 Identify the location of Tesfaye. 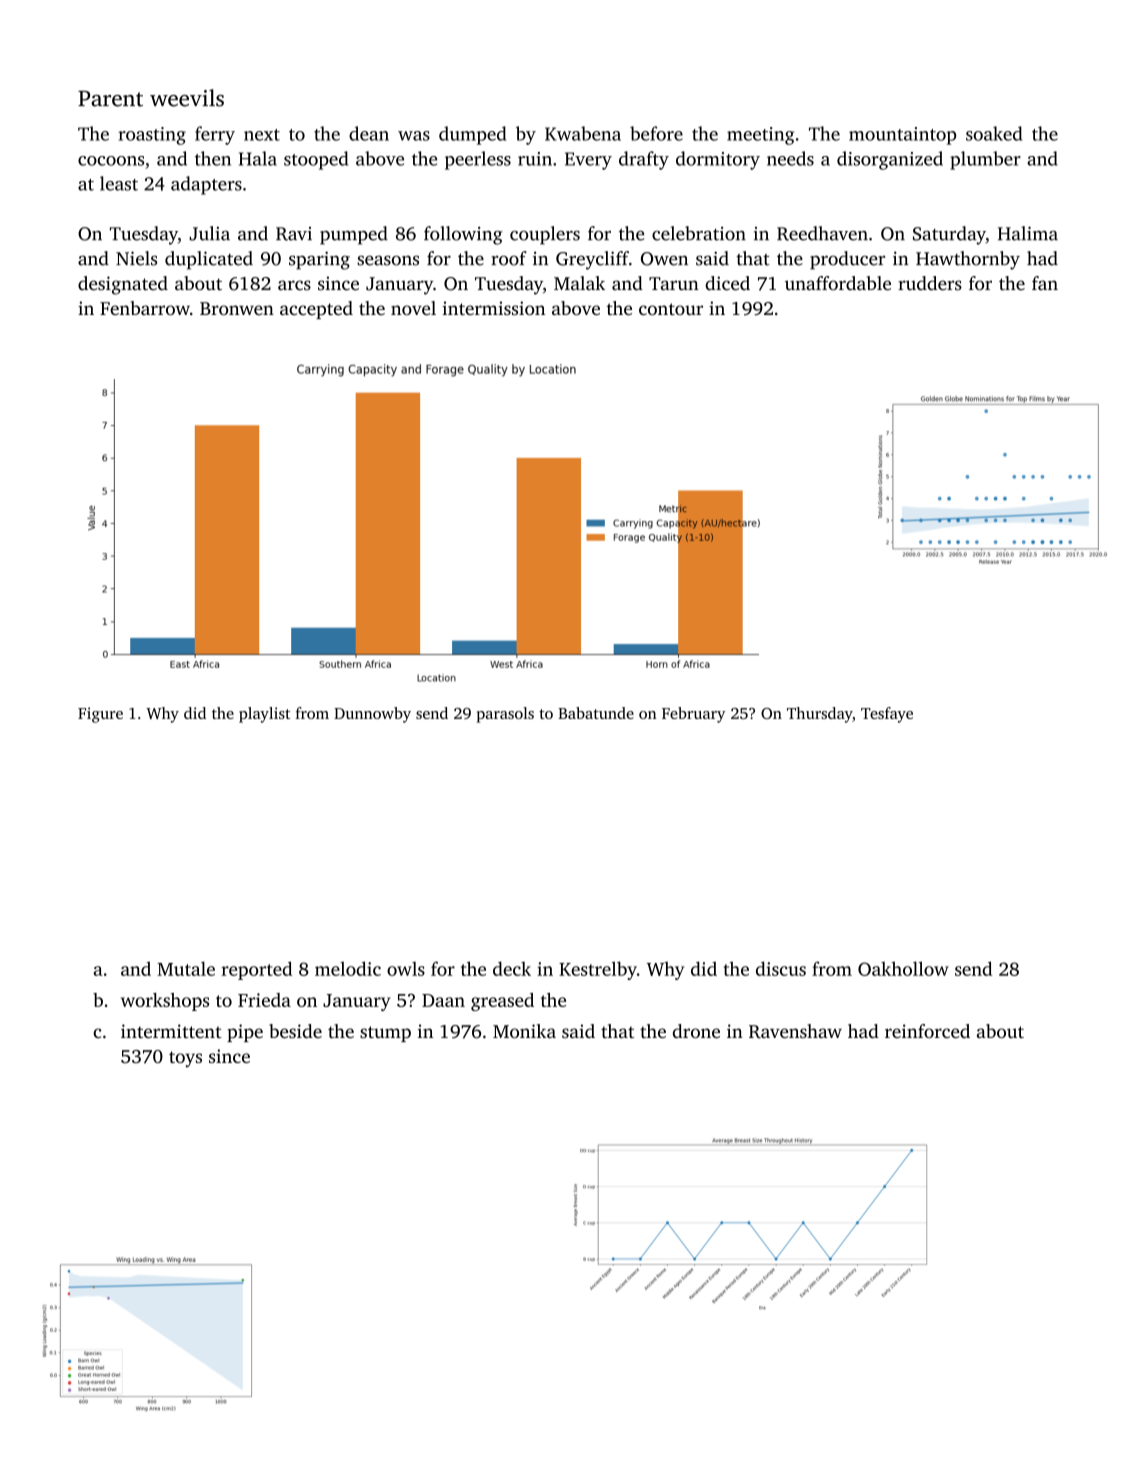
(887, 715).
